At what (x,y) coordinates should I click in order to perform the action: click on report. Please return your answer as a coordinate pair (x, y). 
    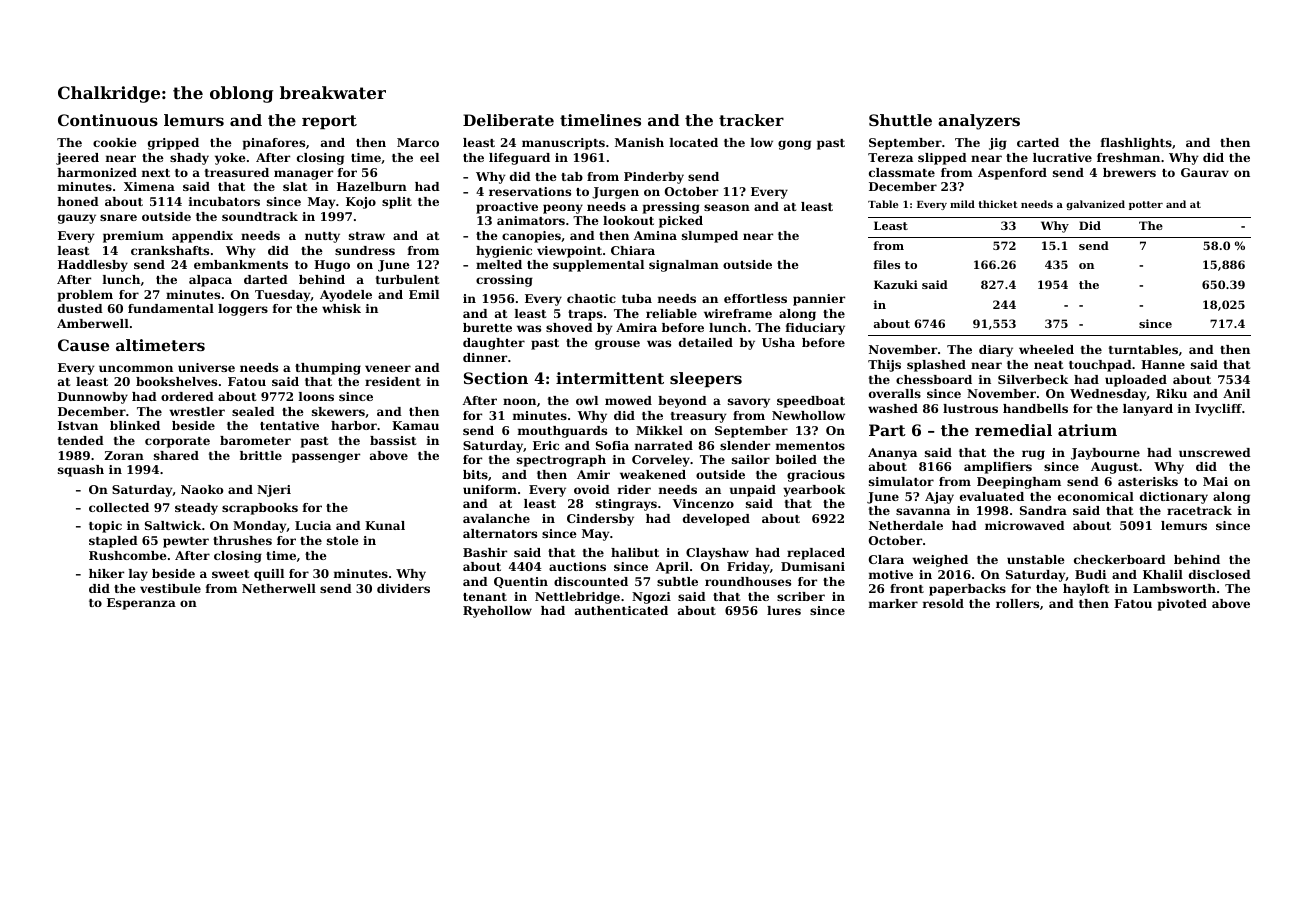
    Looking at the image, I should click on (329, 122).
